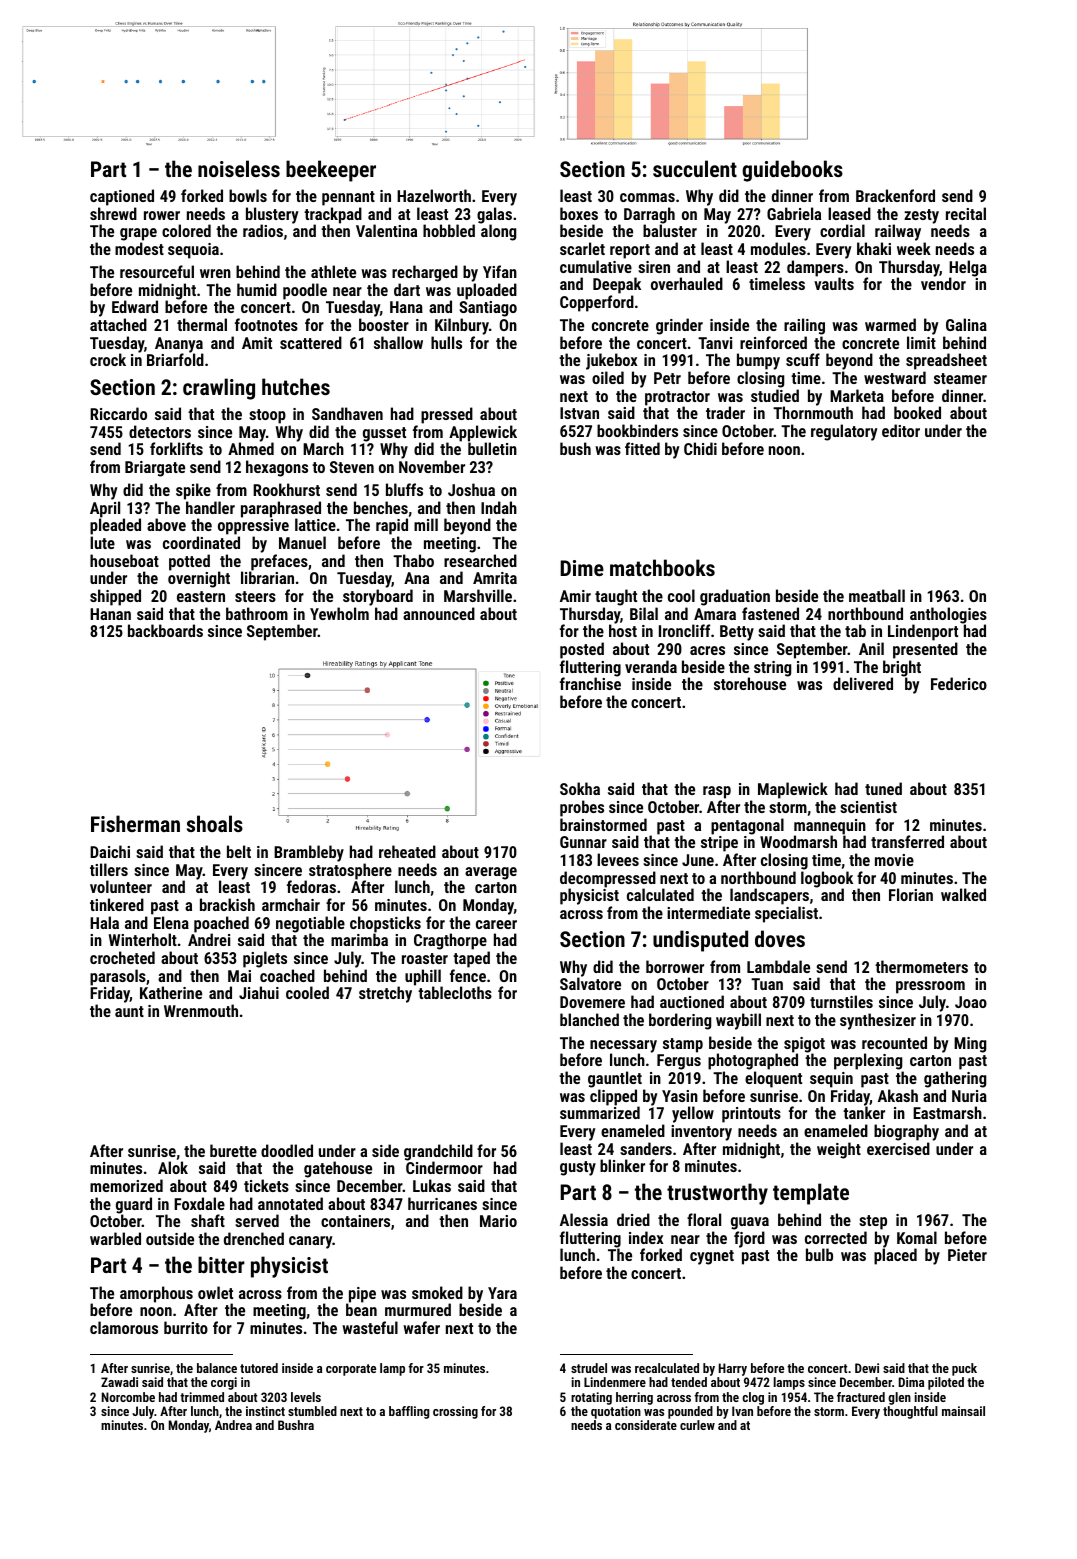  Describe the element at coordinates (488, 309) in the page. I see `Santiago` at that location.
